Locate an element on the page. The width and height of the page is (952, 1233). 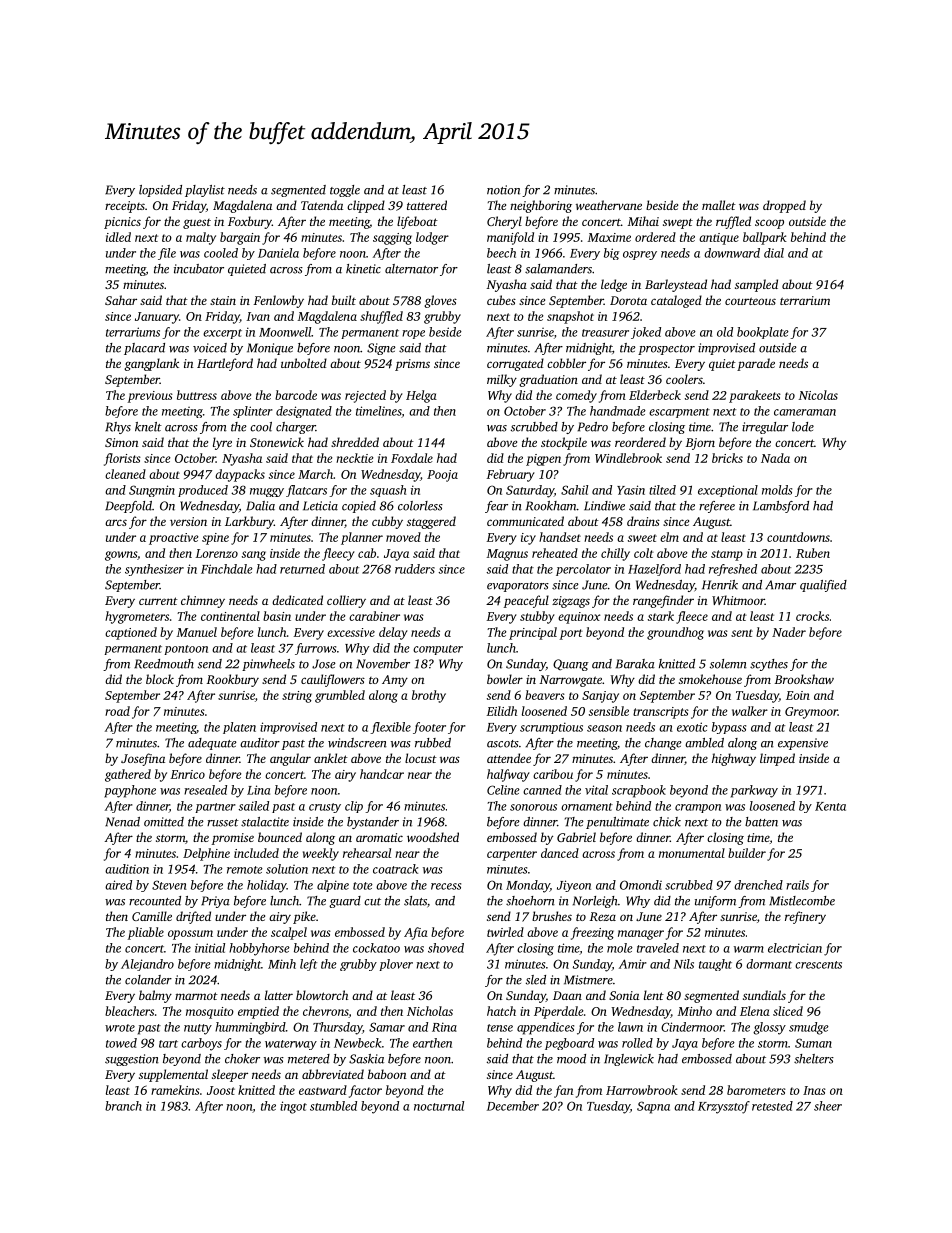
weathervane is located at coordinates (609, 205).
